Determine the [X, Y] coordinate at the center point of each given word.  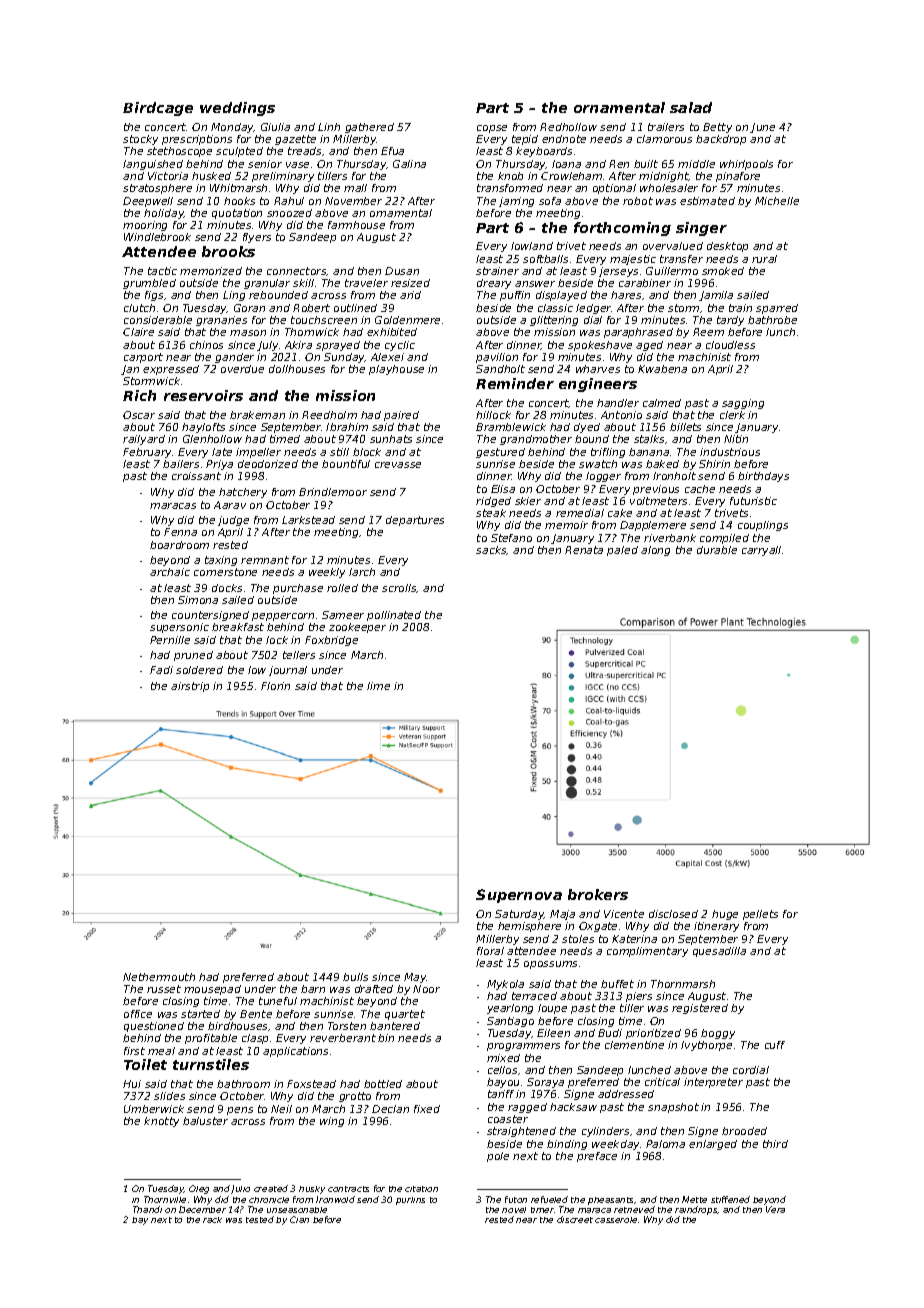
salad [691, 107]
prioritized [653, 1034]
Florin [275, 686]
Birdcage [158, 109]
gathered [369, 128]
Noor [426, 989]
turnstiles [211, 1064]
